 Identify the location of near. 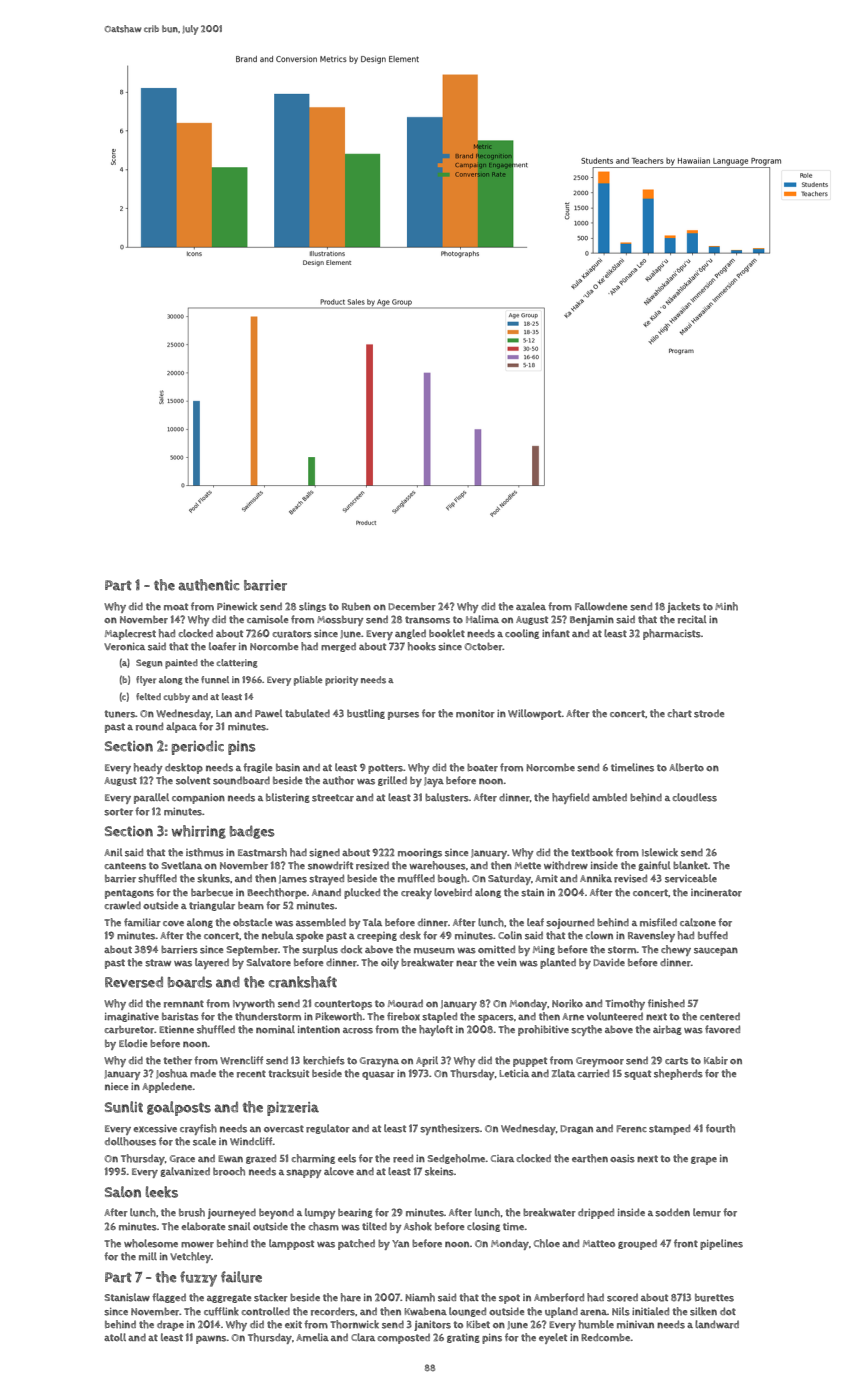
(466, 963).
